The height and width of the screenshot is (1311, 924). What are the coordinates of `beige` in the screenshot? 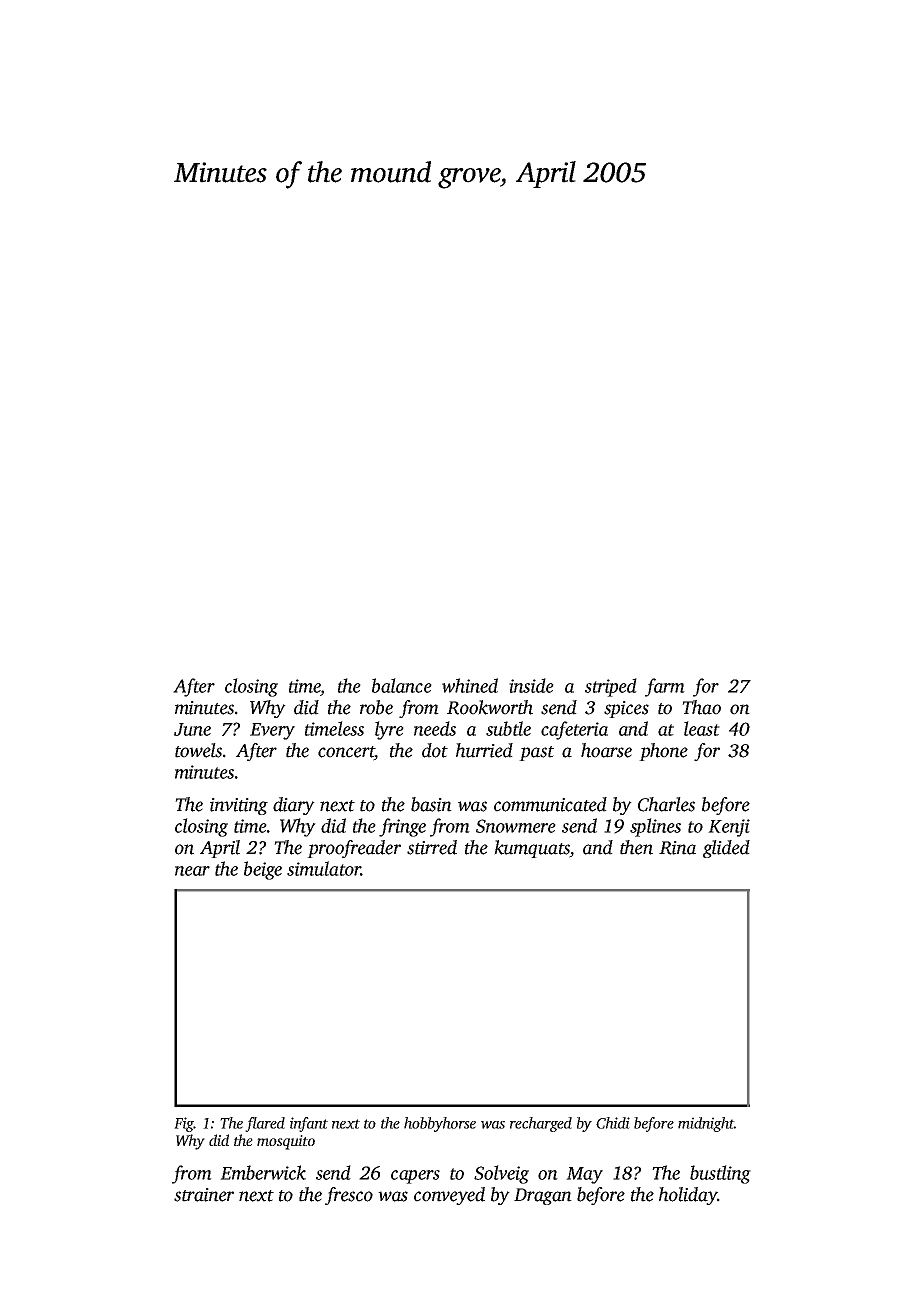 It's located at (263, 870).
